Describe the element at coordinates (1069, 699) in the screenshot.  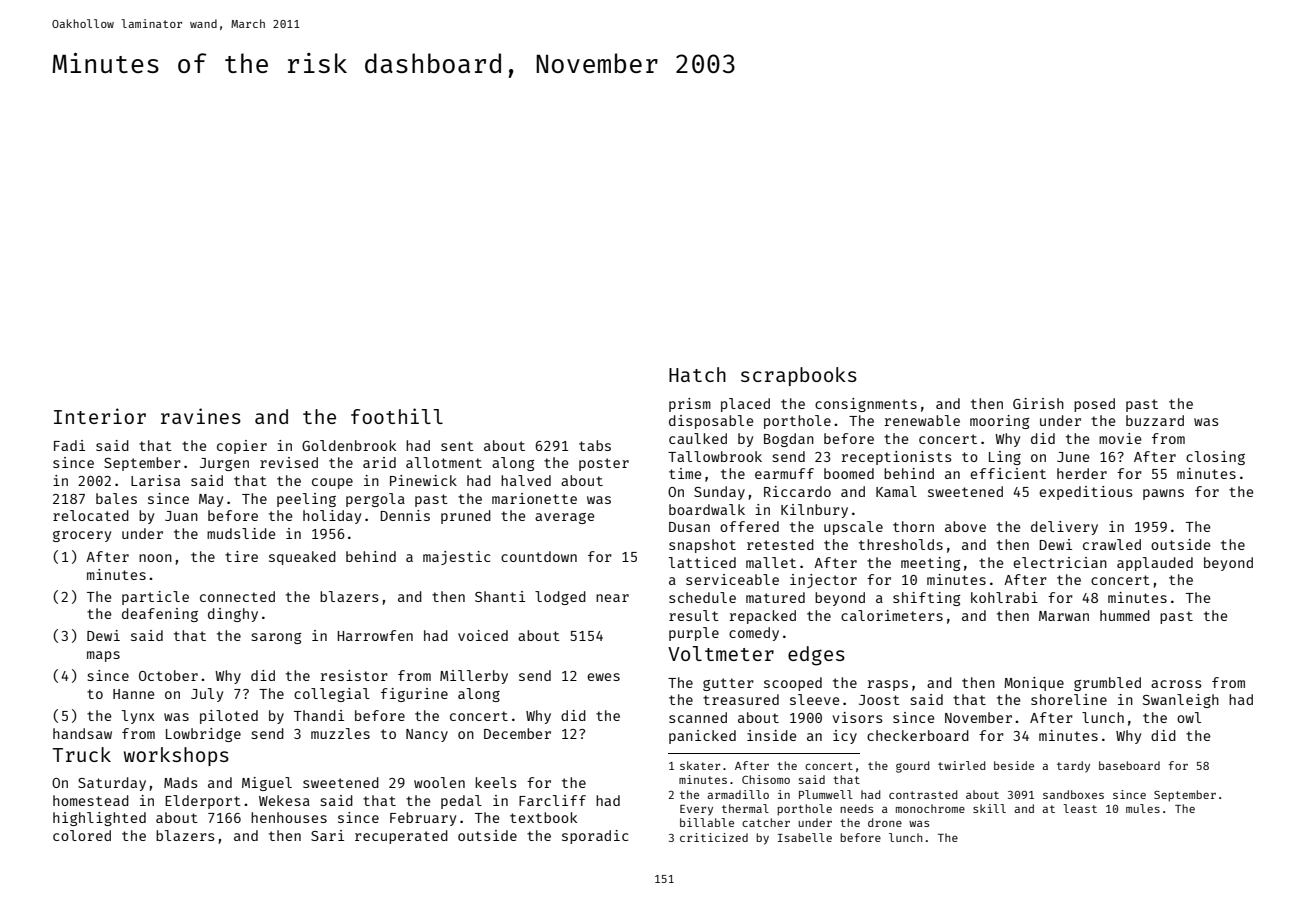
I see `shoreline` at that location.
